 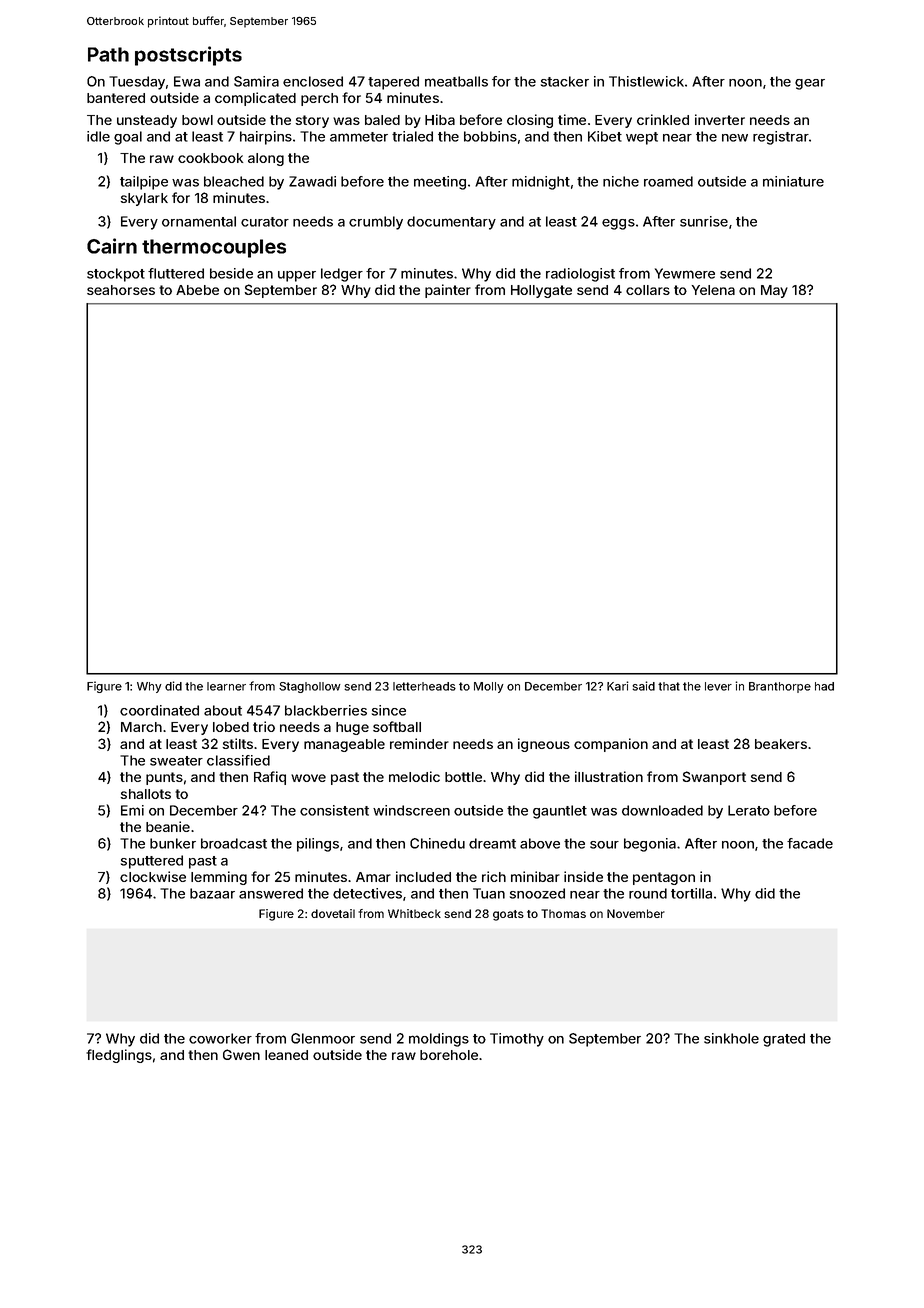 I want to click on time, so click(x=572, y=119).
